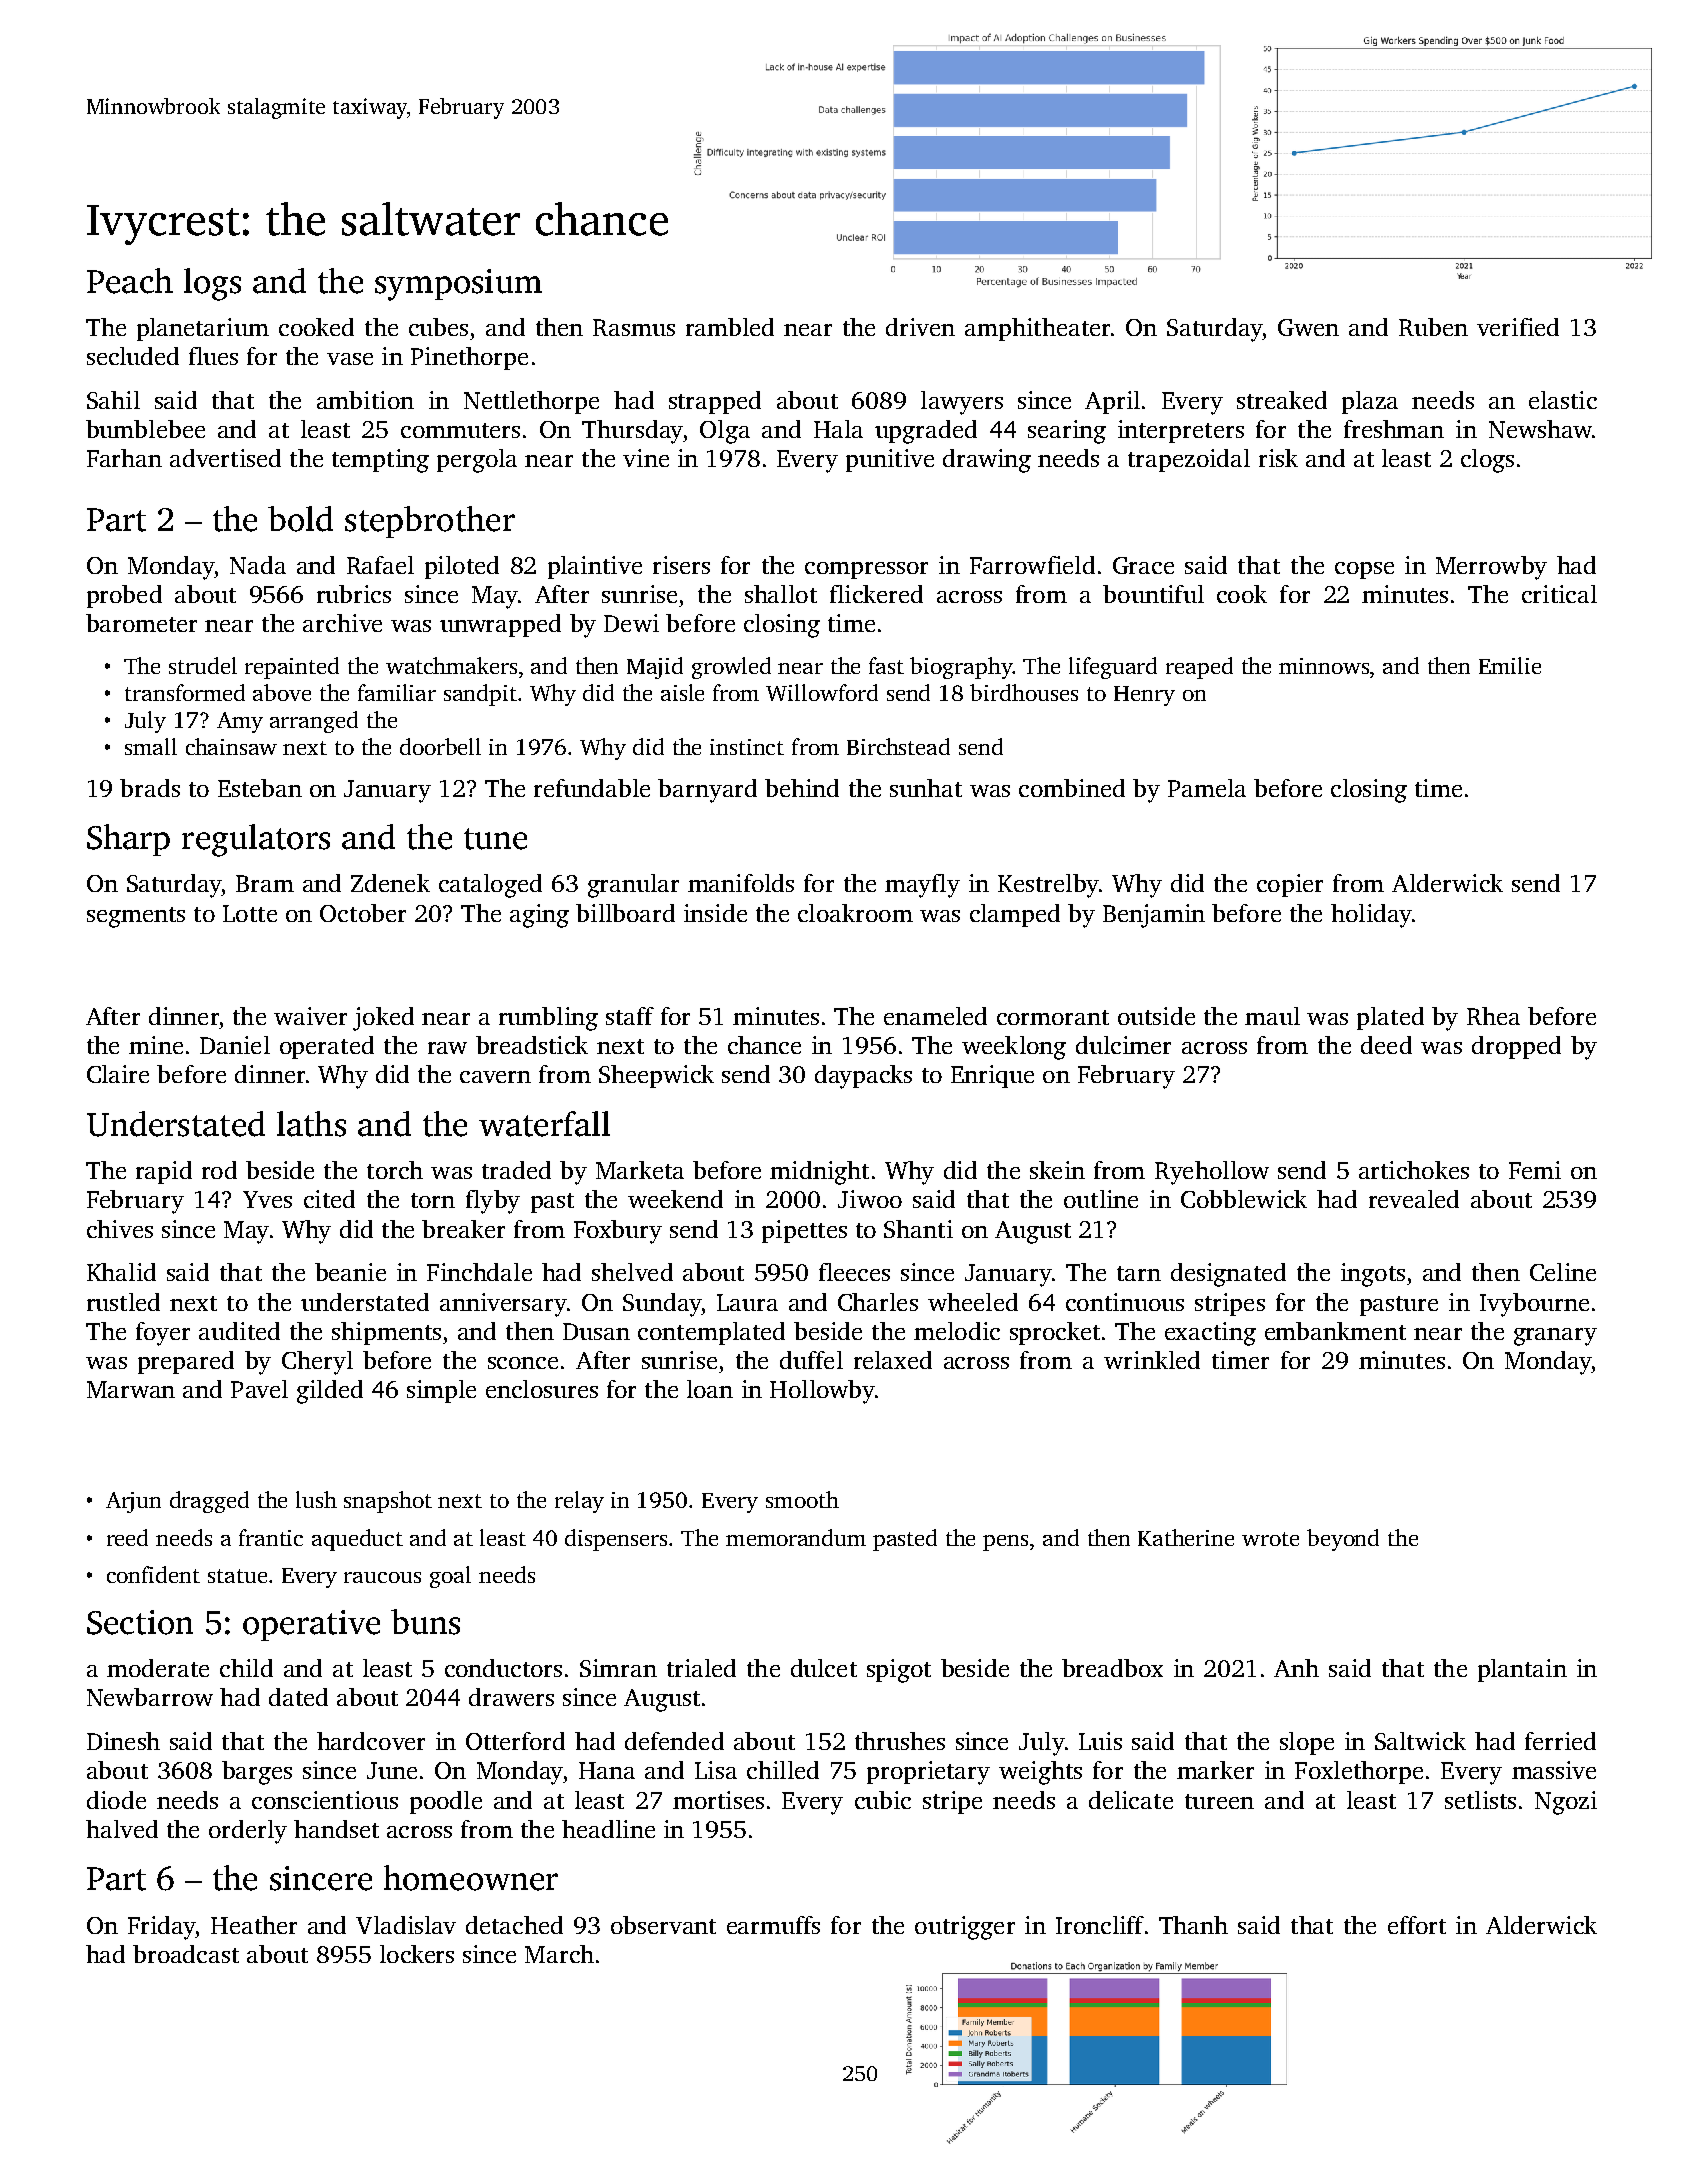 The height and width of the screenshot is (2178, 1683). I want to click on brads, so click(150, 788).
